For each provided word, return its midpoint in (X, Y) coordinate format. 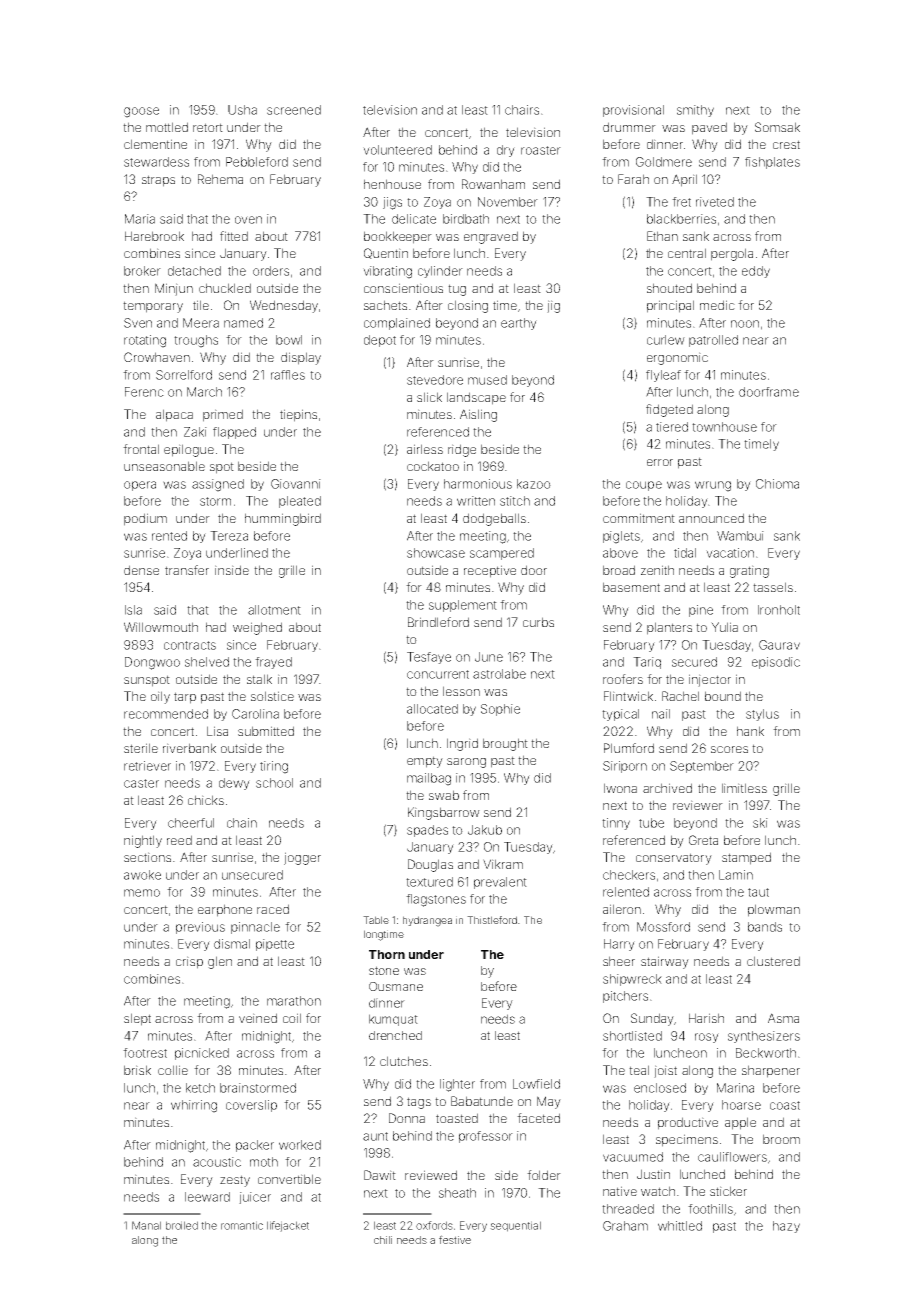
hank (750, 731)
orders (271, 271)
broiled (182, 1225)
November (508, 202)
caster (141, 783)
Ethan (662, 236)
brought (505, 744)
